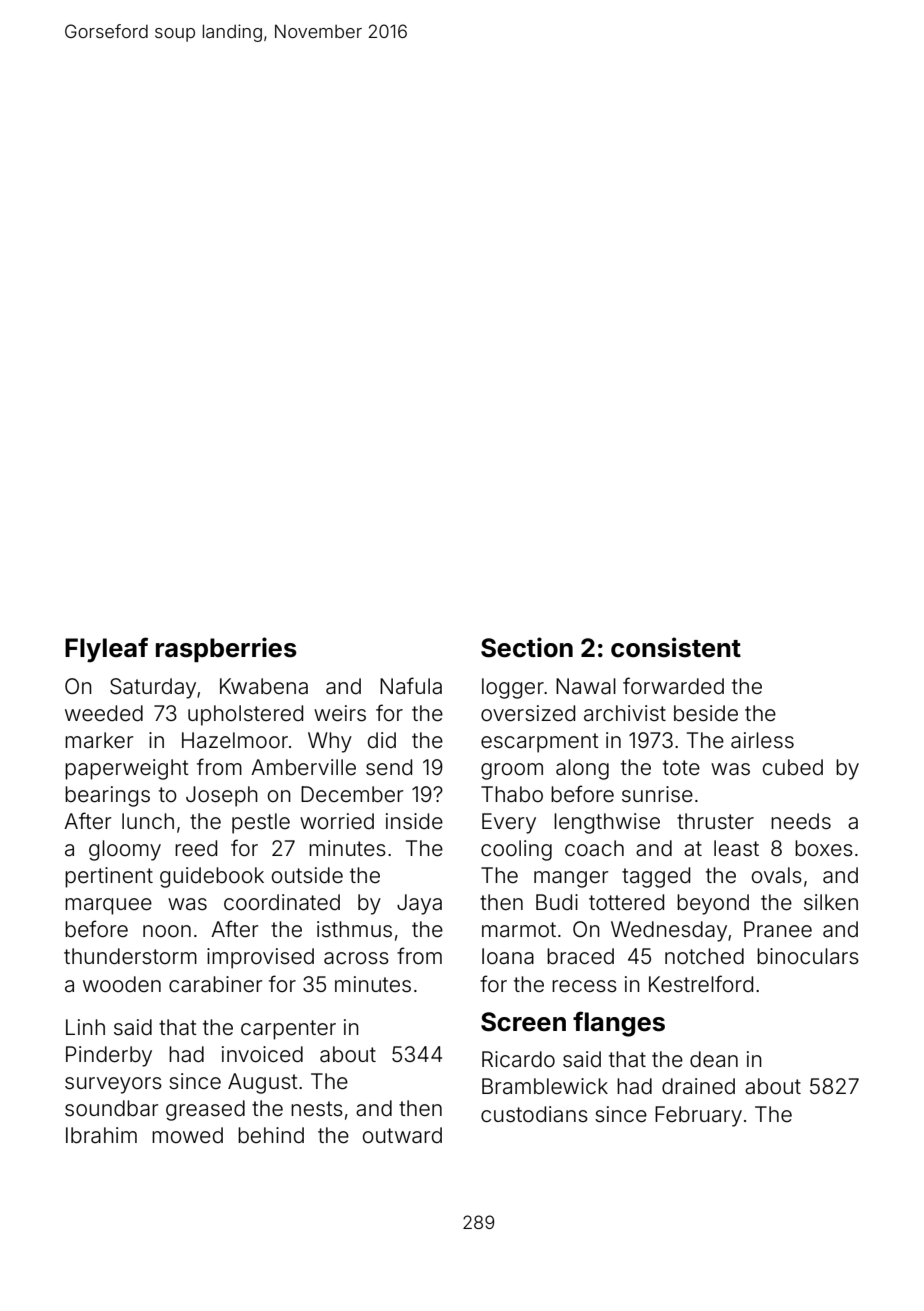 The width and height of the screenshot is (924, 1311). Describe the element at coordinates (778, 929) in the screenshot. I see `Pranee` at that location.
